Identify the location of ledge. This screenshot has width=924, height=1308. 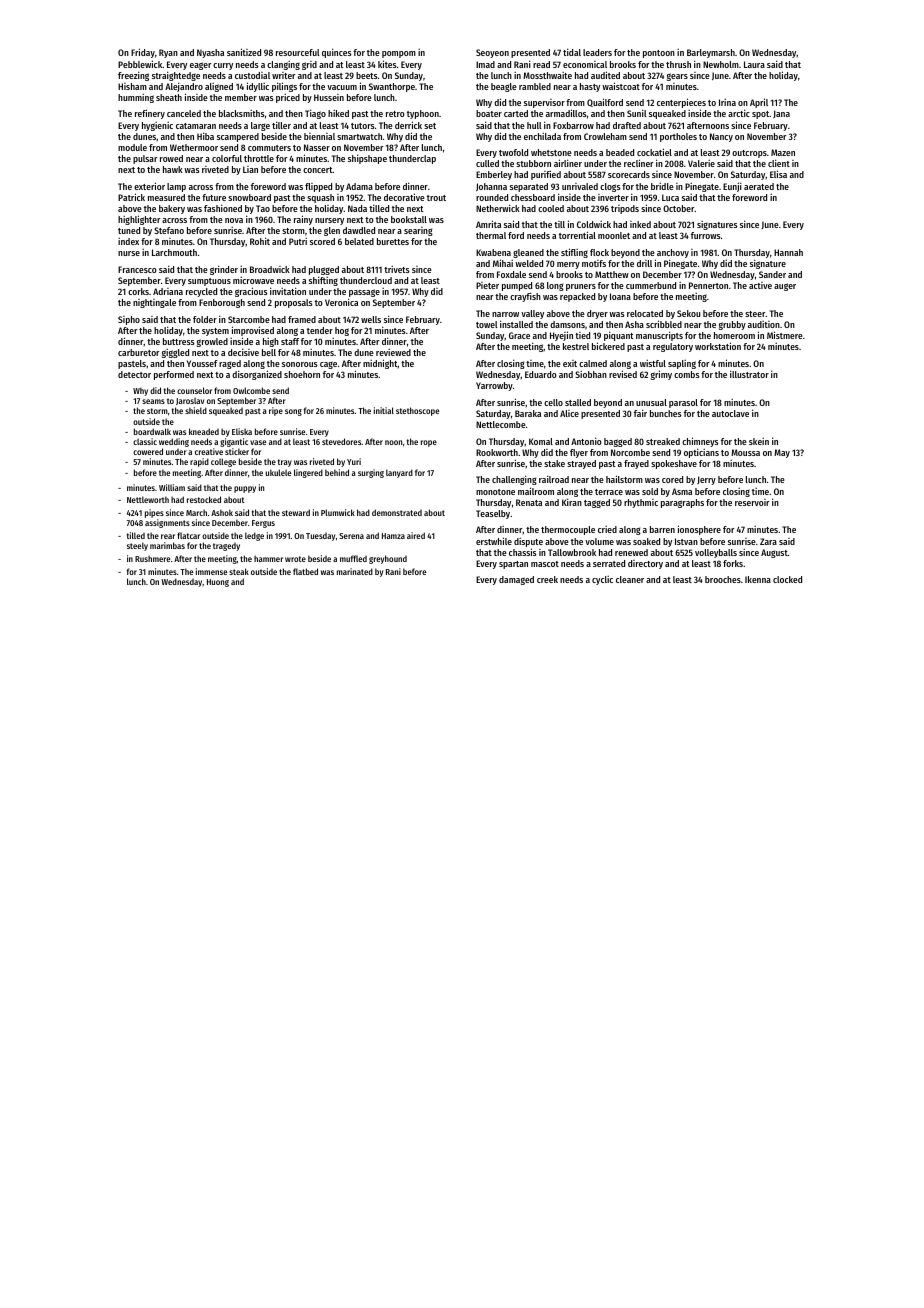
(254, 536).
